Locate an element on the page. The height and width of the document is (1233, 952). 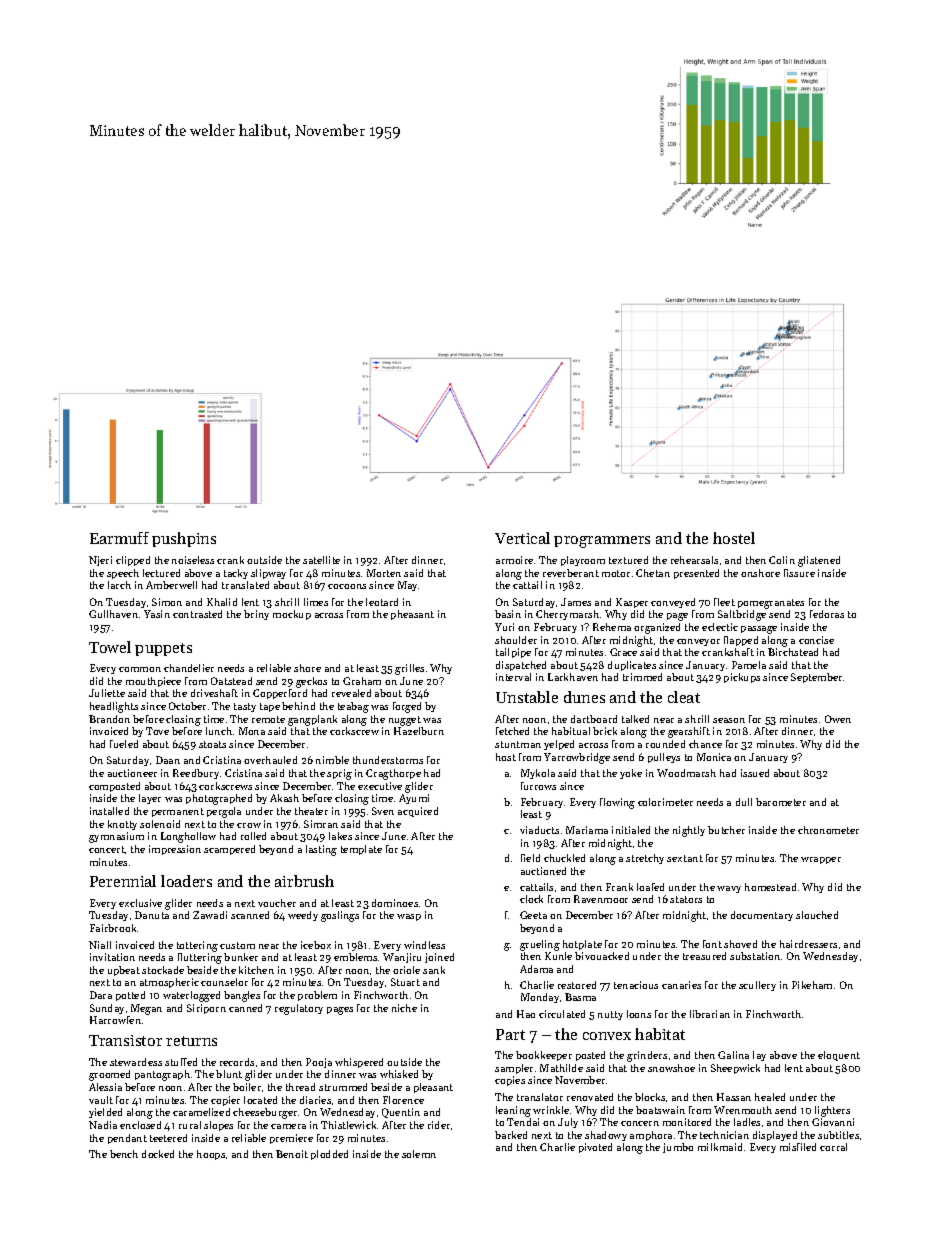
pickups is located at coordinates (742, 678).
